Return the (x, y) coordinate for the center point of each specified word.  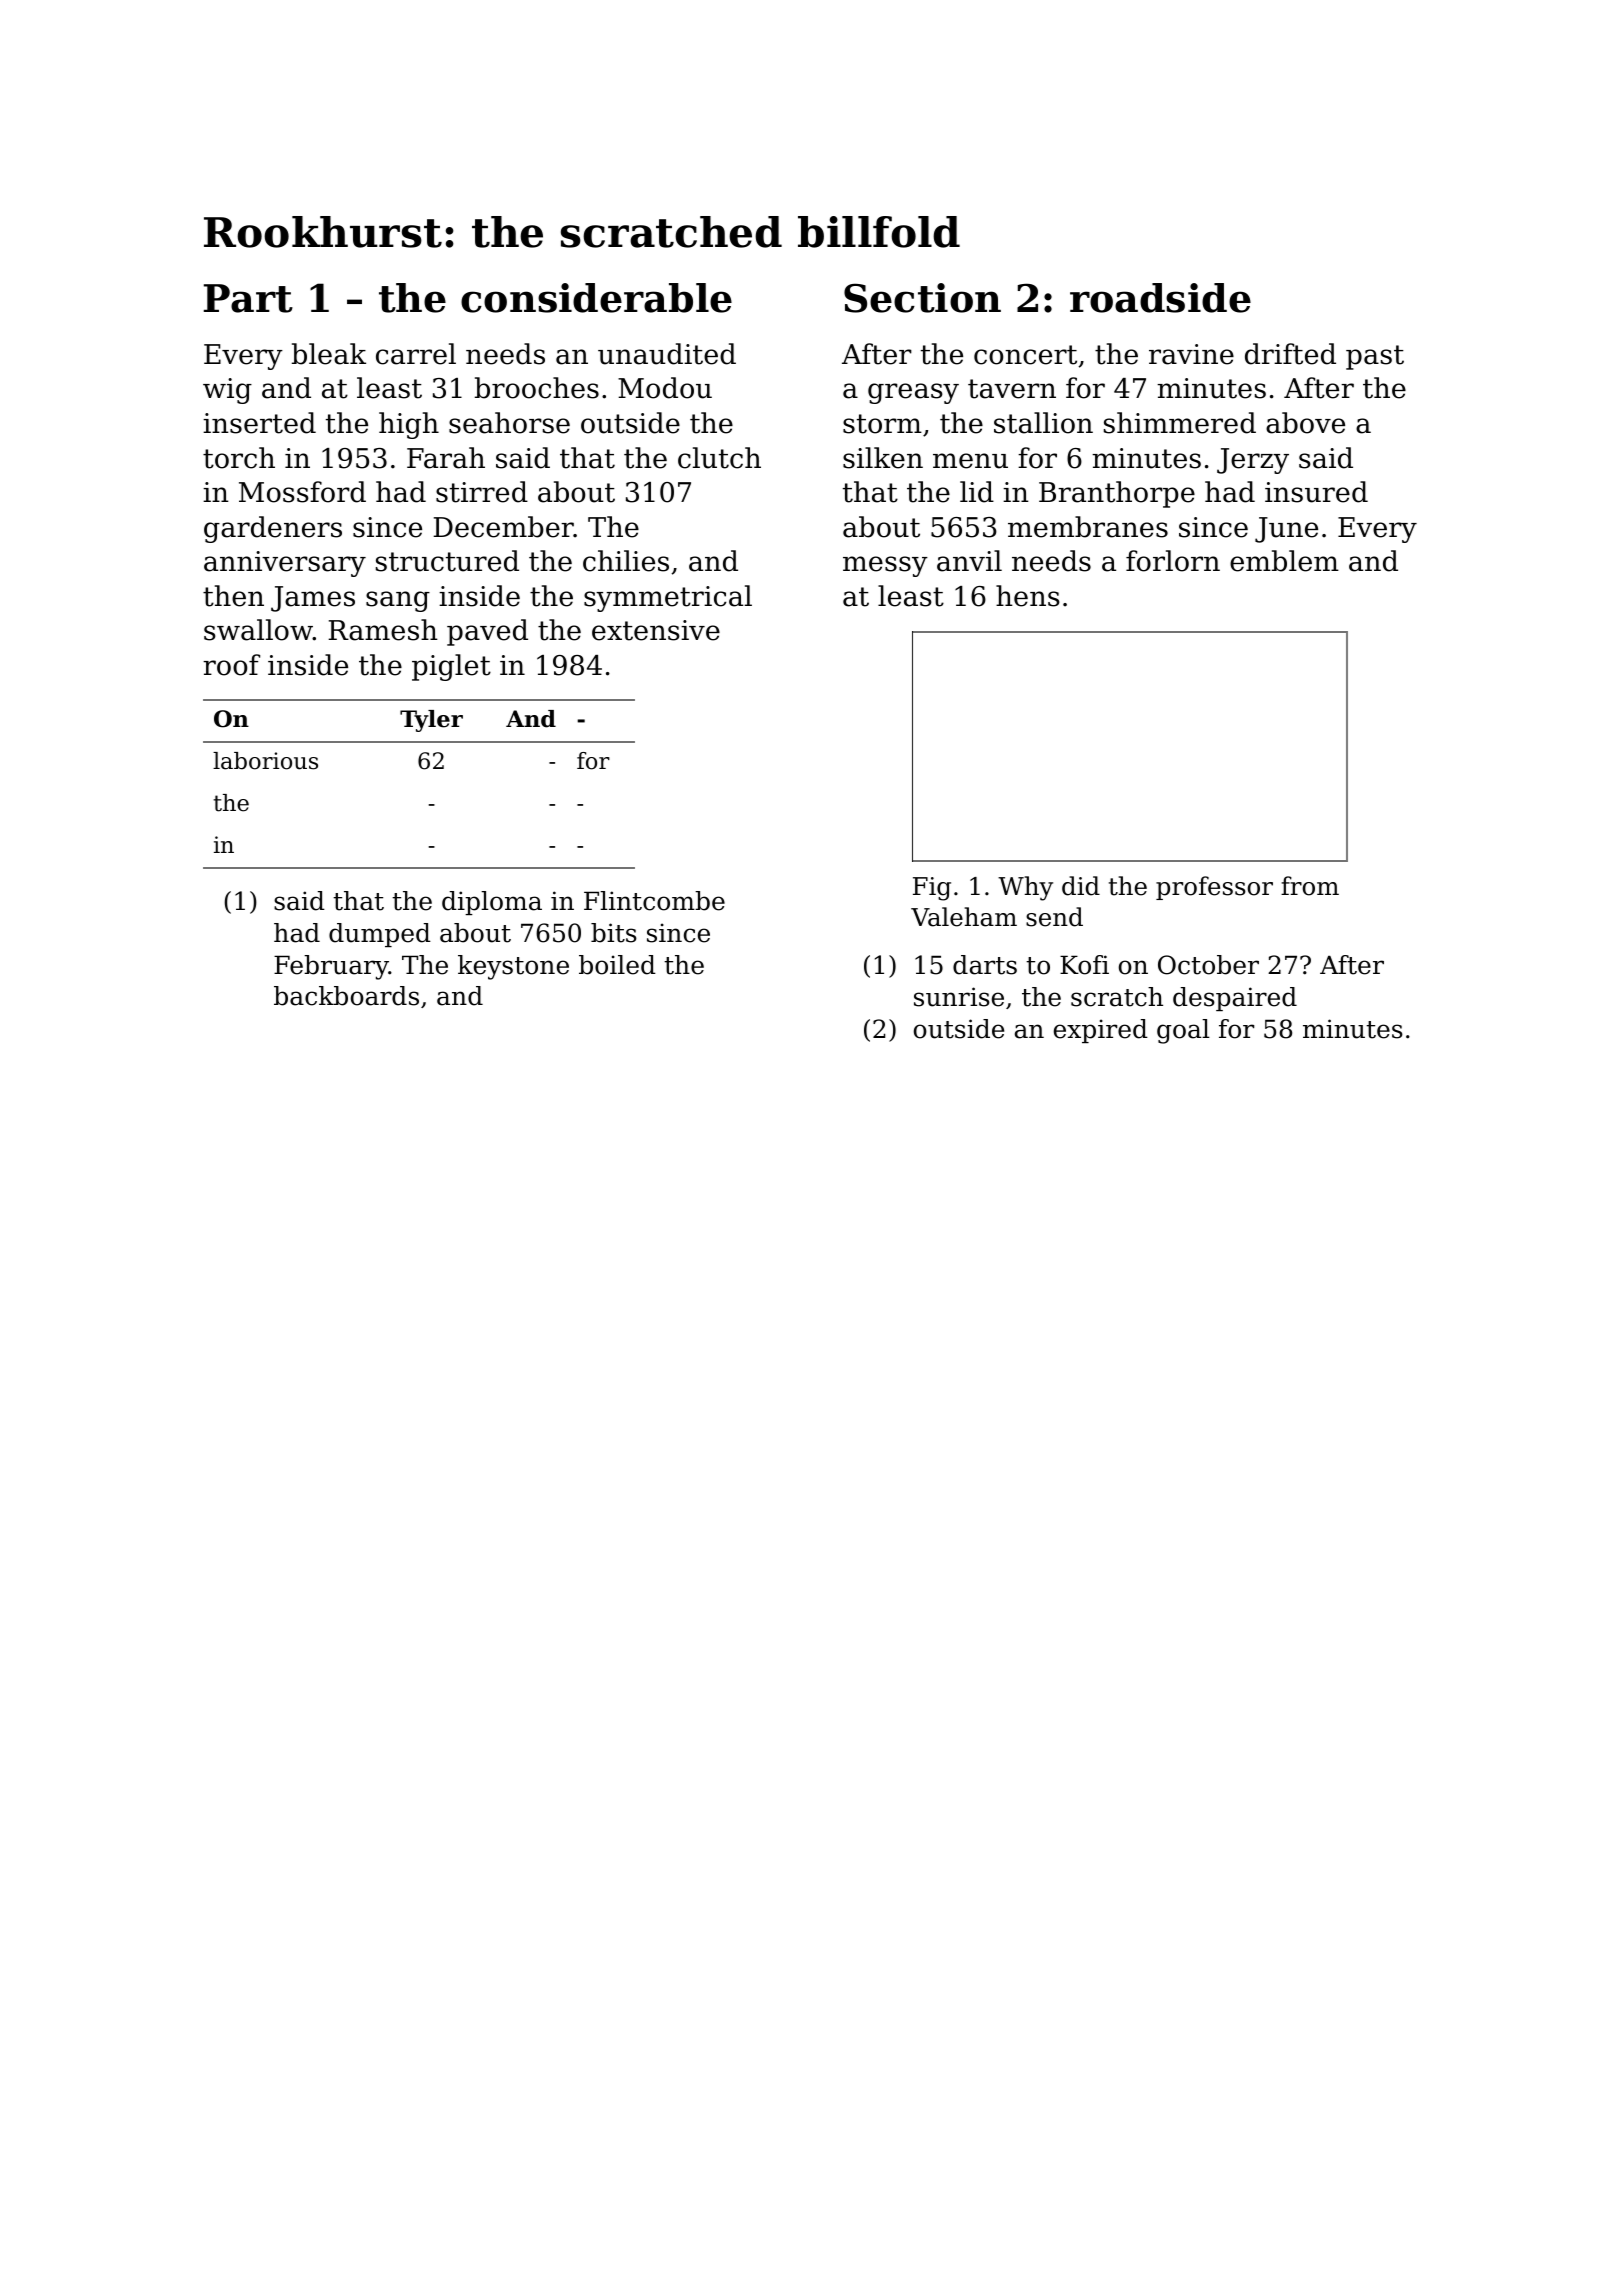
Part (248, 298)
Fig (932, 889)
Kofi (1084, 965)
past (1375, 357)
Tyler (431, 721)
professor (1214, 888)
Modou (665, 388)
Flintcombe (654, 901)
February (331, 967)
